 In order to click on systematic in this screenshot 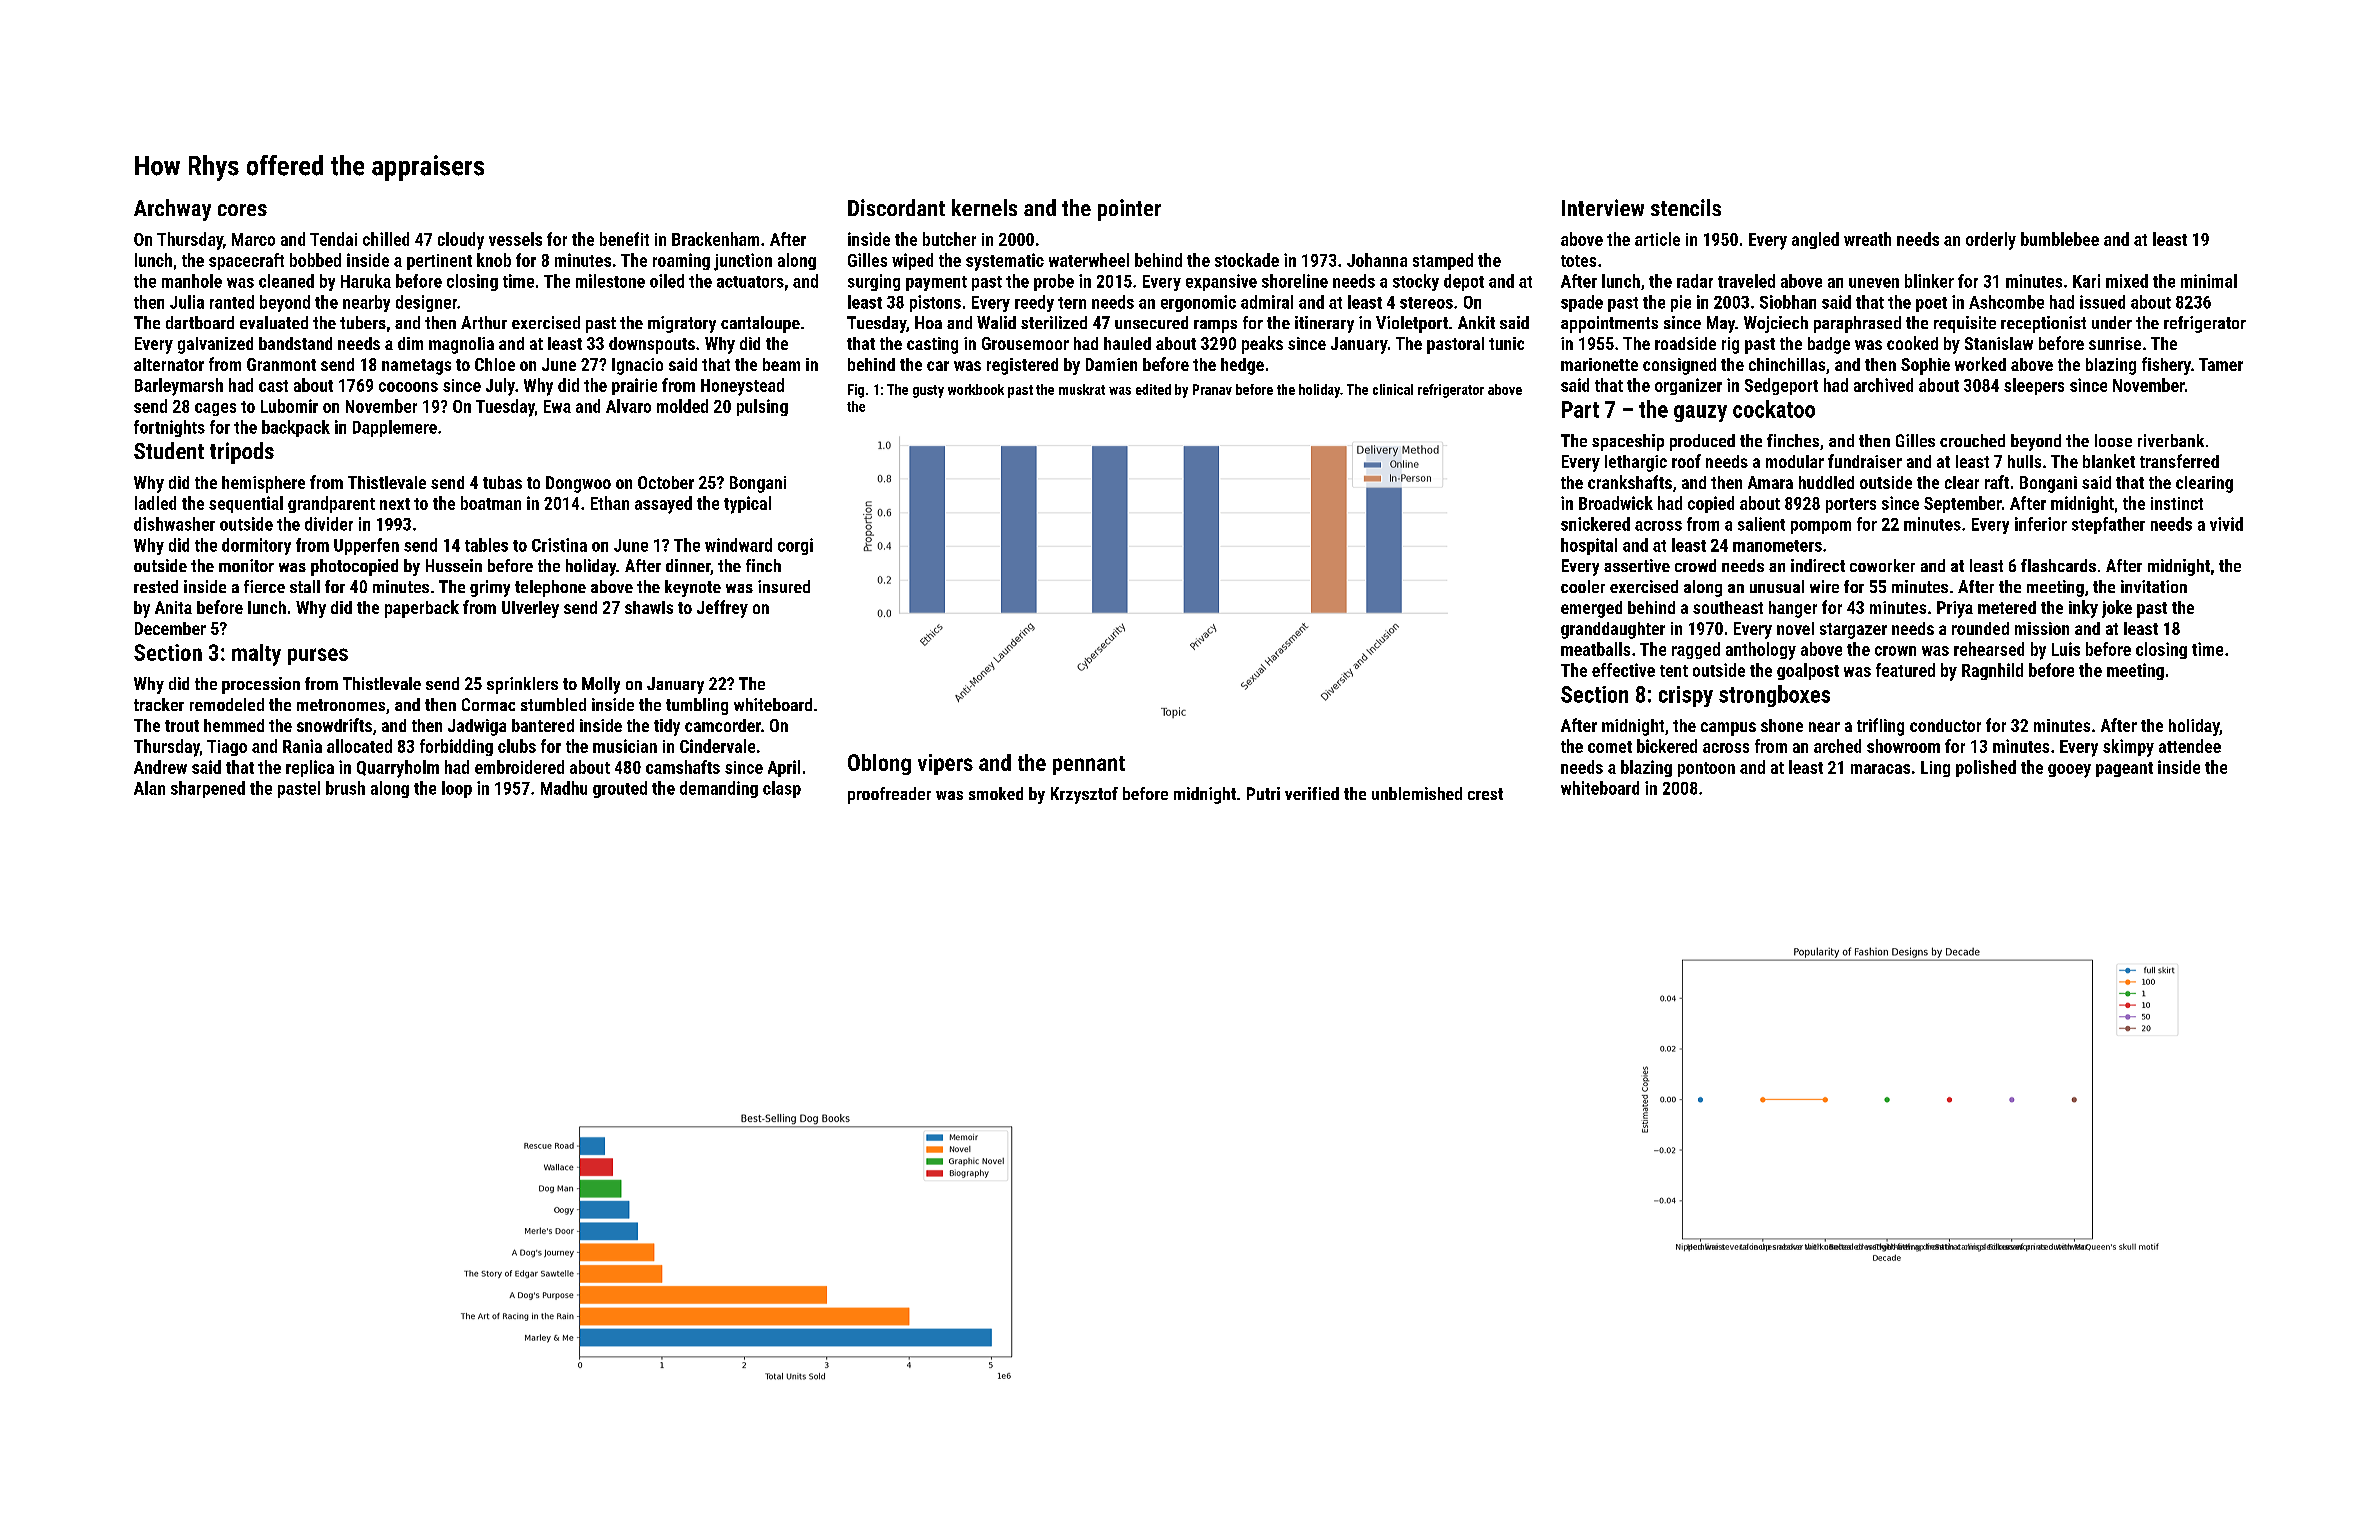, I will do `click(1005, 262)`.
